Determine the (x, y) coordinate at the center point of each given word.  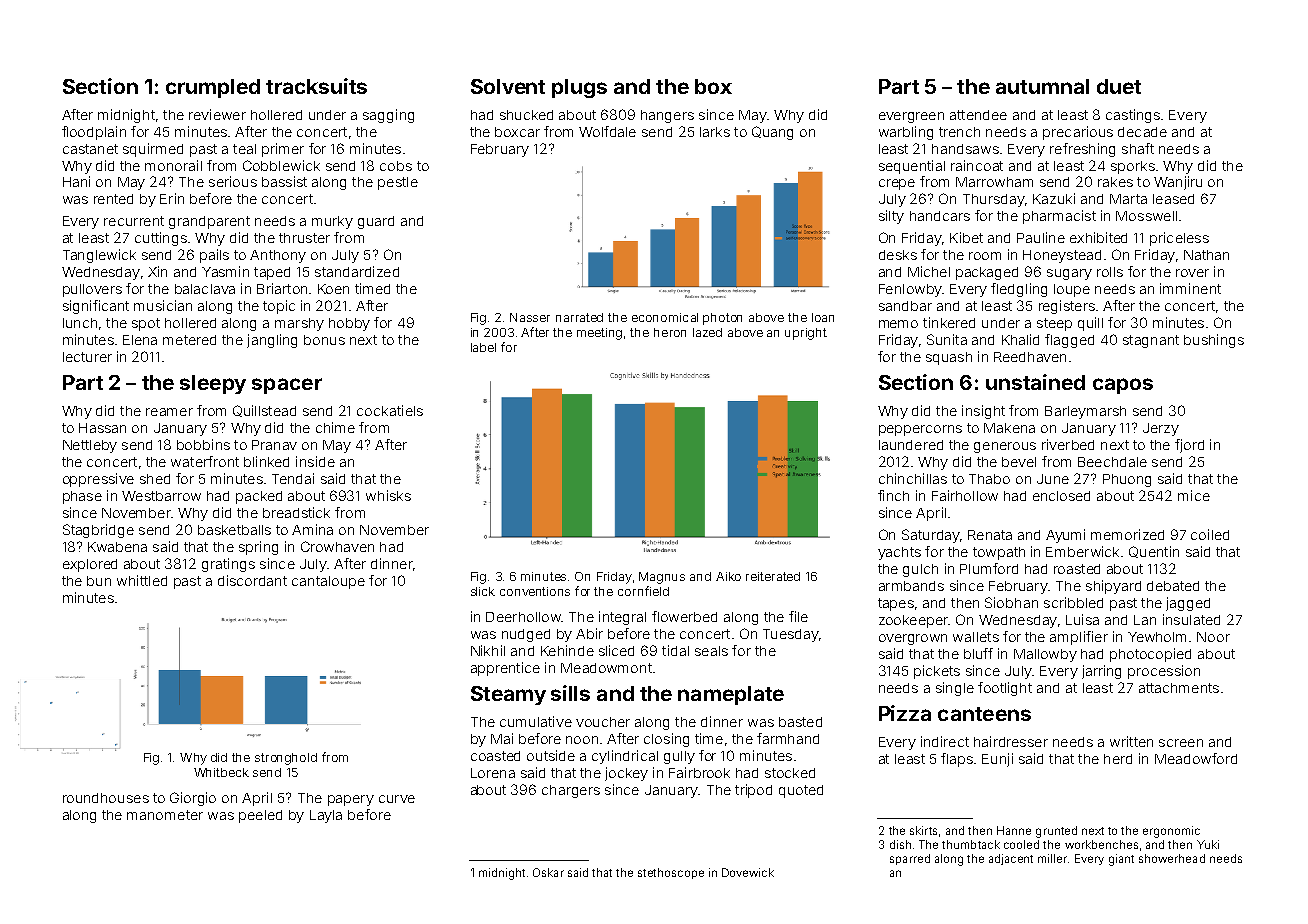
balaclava (205, 289)
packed (259, 497)
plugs (579, 88)
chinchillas (913, 478)
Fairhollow (965, 495)
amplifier (1079, 638)
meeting (599, 334)
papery (351, 800)
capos (1123, 386)
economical (665, 317)
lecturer (87, 357)
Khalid (1020, 339)
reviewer (217, 114)
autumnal (1042, 86)
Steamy (508, 695)
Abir (589, 633)
